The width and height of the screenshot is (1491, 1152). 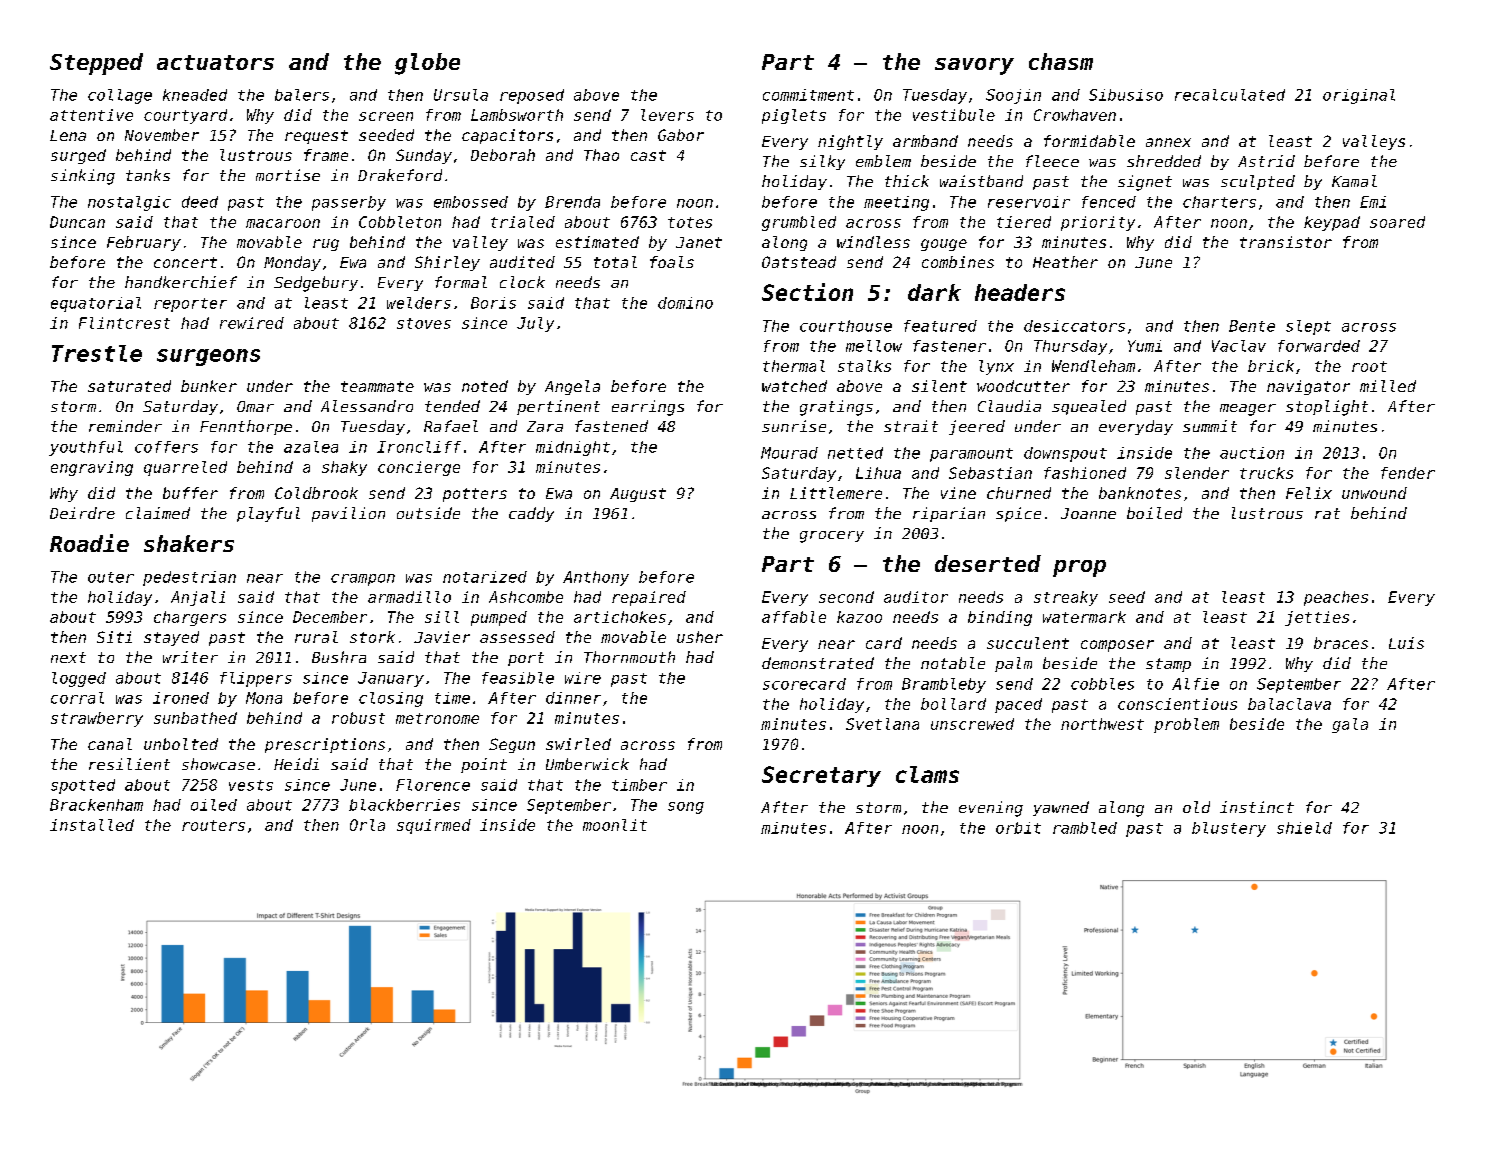 What do you see at coordinates (1309, 493) in the screenshot?
I see `Felix` at bounding box center [1309, 493].
